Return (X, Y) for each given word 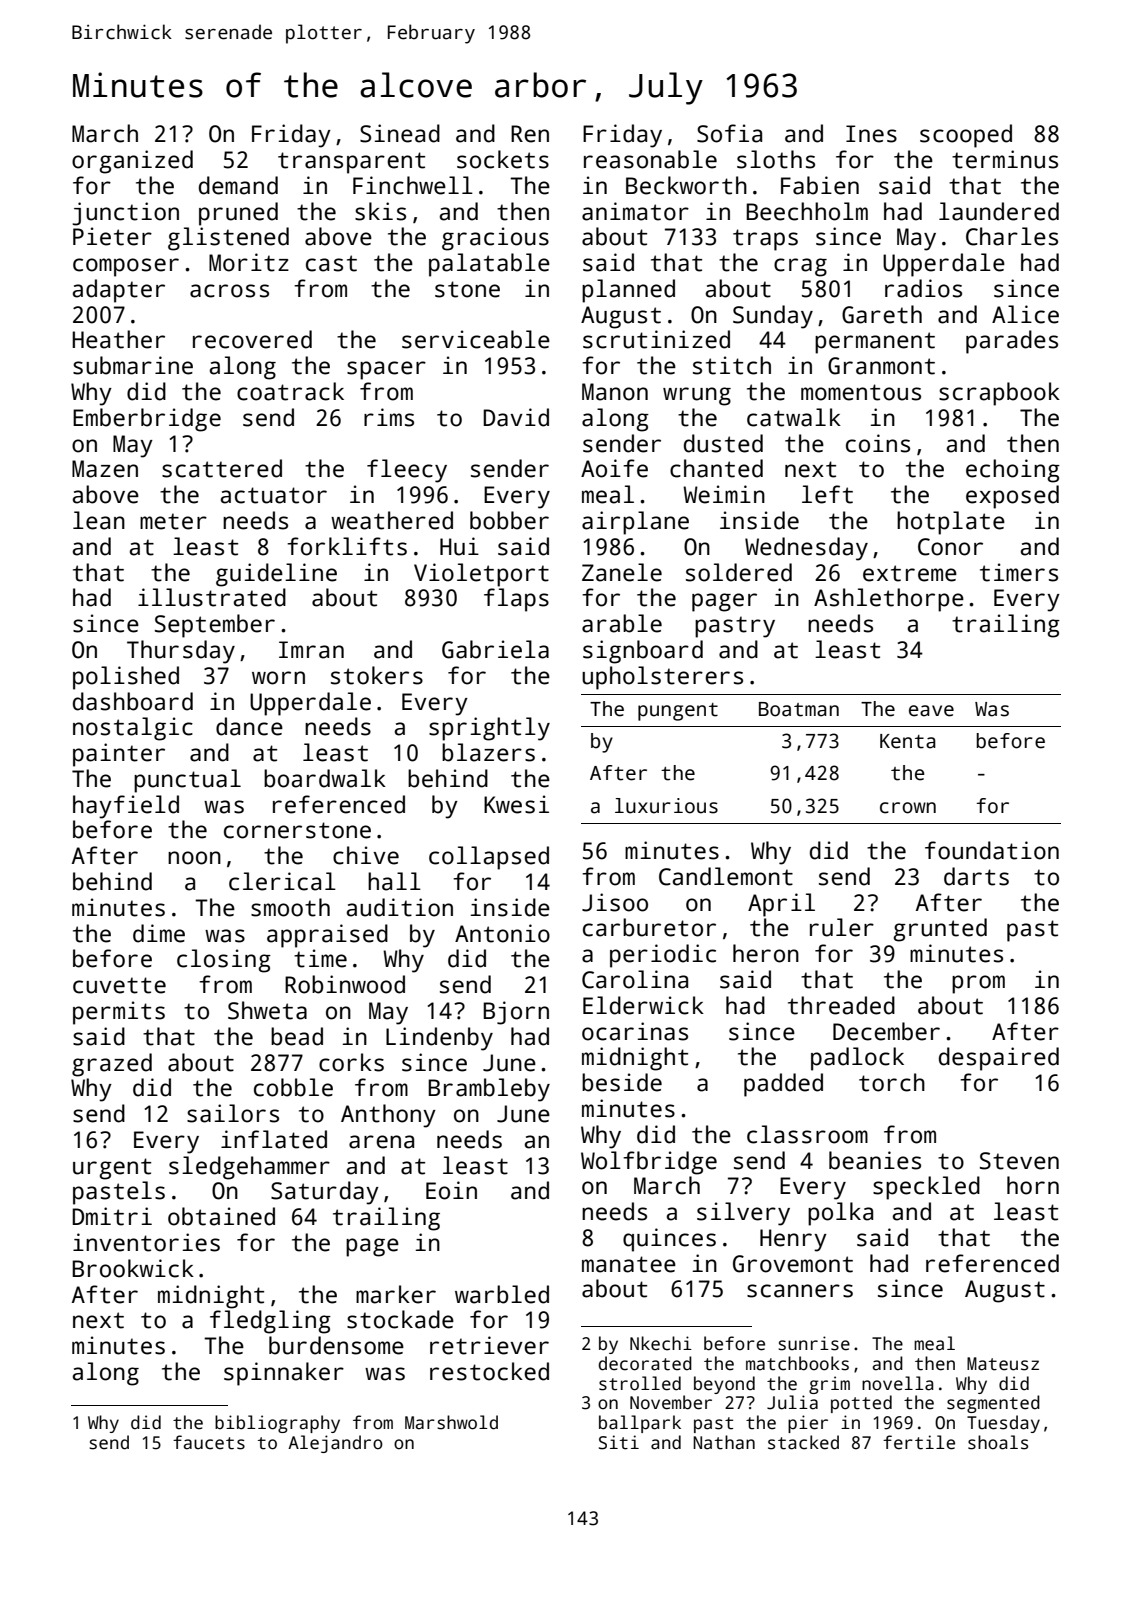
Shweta (267, 1010)
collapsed (489, 858)
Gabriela (495, 649)
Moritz (249, 262)
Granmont (881, 366)
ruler (842, 927)
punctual (187, 781)
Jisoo (615, 902)
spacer (386, 370)
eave (931, 711)
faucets (209, 1442)
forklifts (347, 546)
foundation (992, 850)
